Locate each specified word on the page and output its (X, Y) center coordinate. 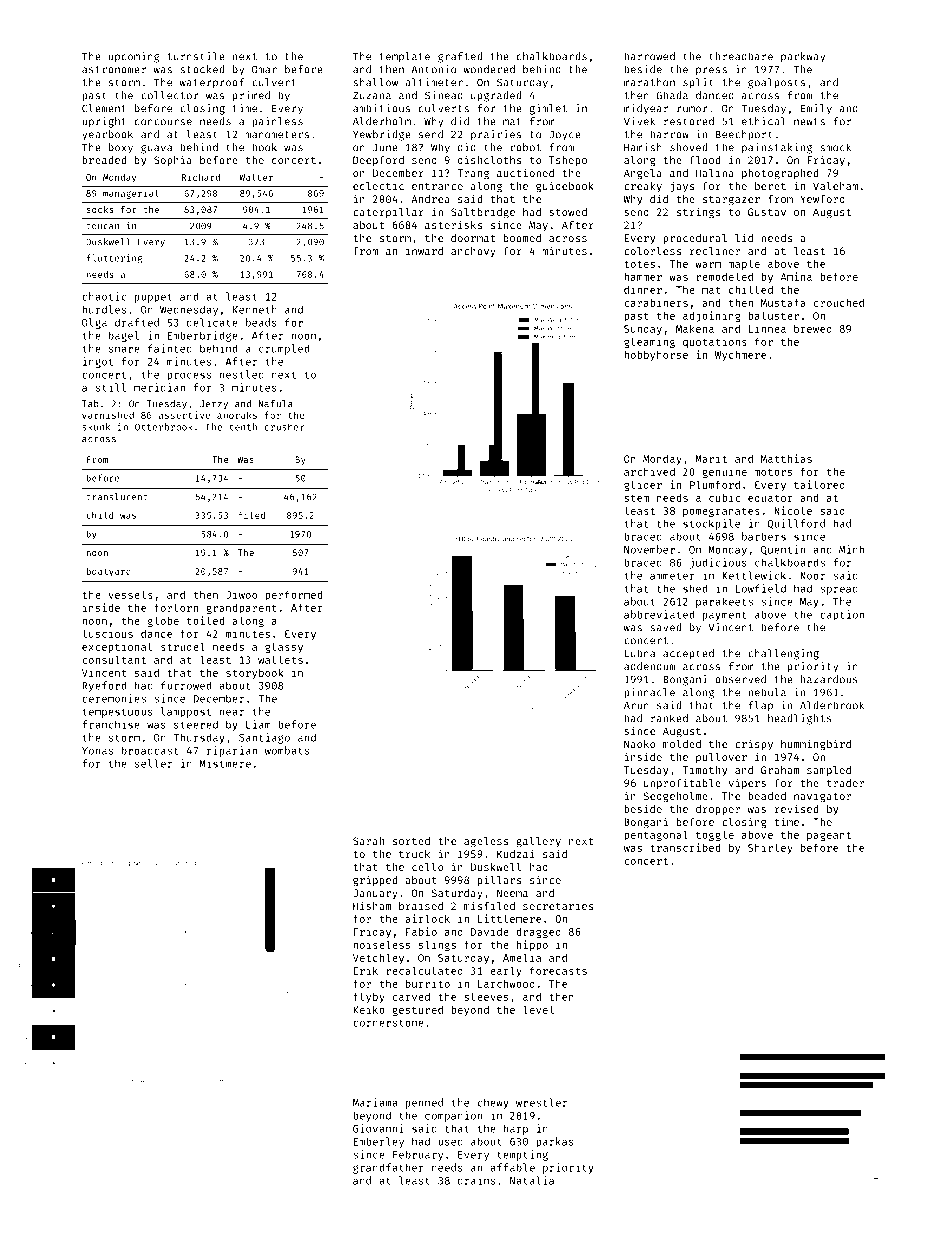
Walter (256, 177)
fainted (170, 348)
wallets (280, 659)
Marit (711, 458)
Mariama (375, 1102)
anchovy (473, 252)
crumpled (284, 349)
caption (842, 615)
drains (476, 1180)
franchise (111, 724)
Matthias (786, 458)
